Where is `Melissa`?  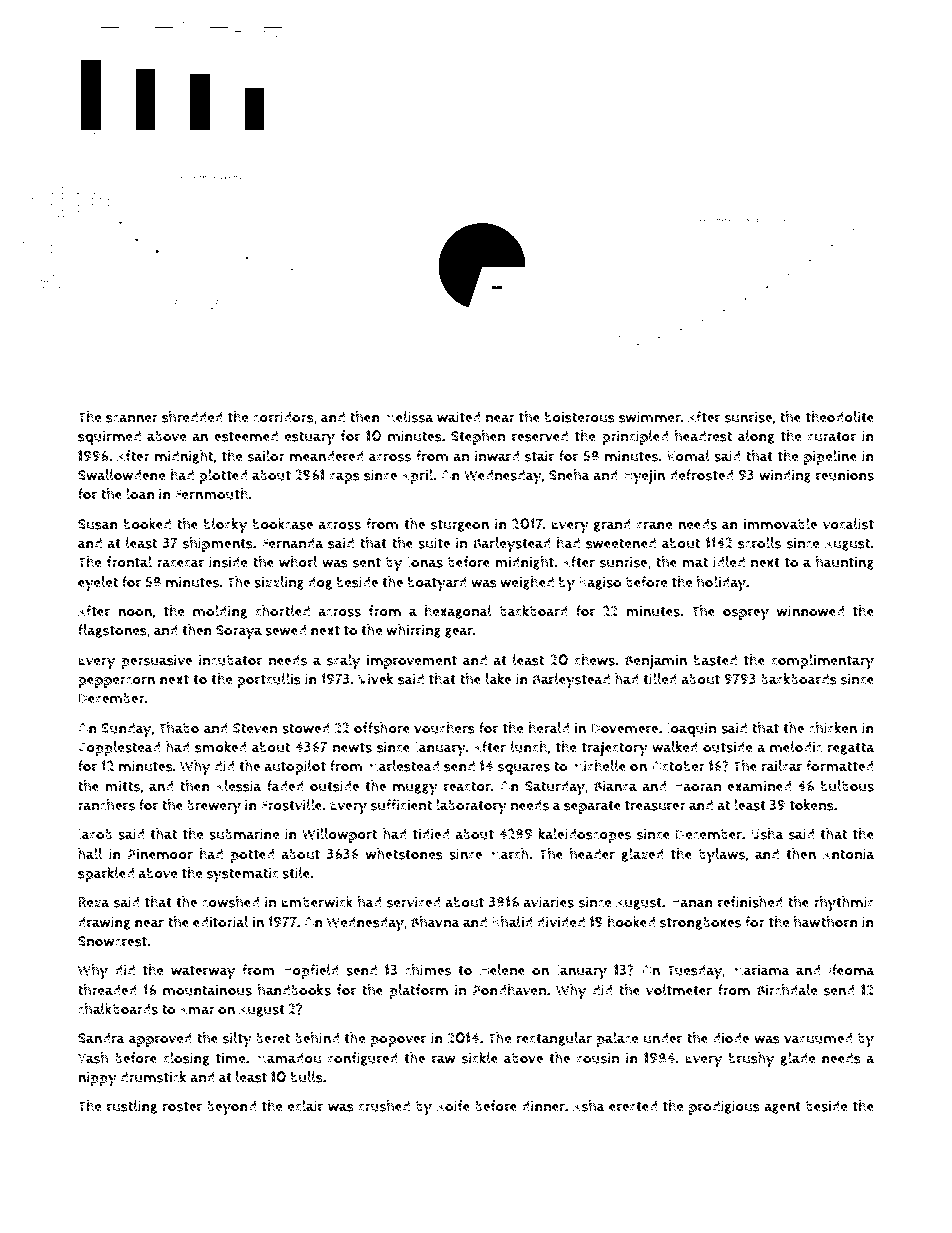 Melissa is located at coordinates (408, 417).
